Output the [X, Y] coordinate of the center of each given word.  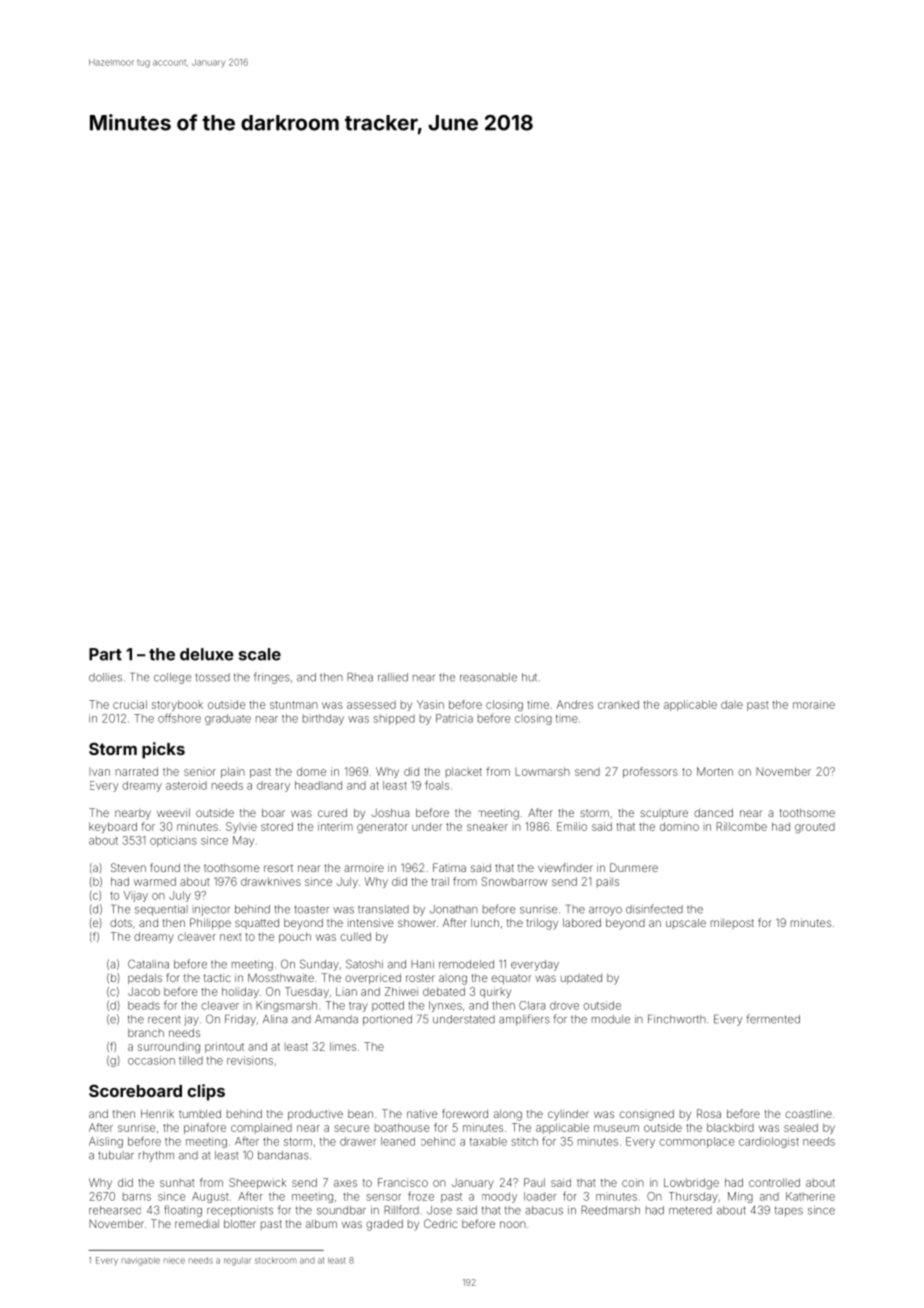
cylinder [568, 1115]
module [611, 1019]
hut [529, 677]
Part [105, 654]
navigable [141, 1261]
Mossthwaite [281, 977]
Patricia [454, 718]
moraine [814, 704]
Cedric [440, 1223]
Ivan [99, 772]
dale [732, 704]
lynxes [445, 1006]
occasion [151, 1060]
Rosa [709, 1113]
